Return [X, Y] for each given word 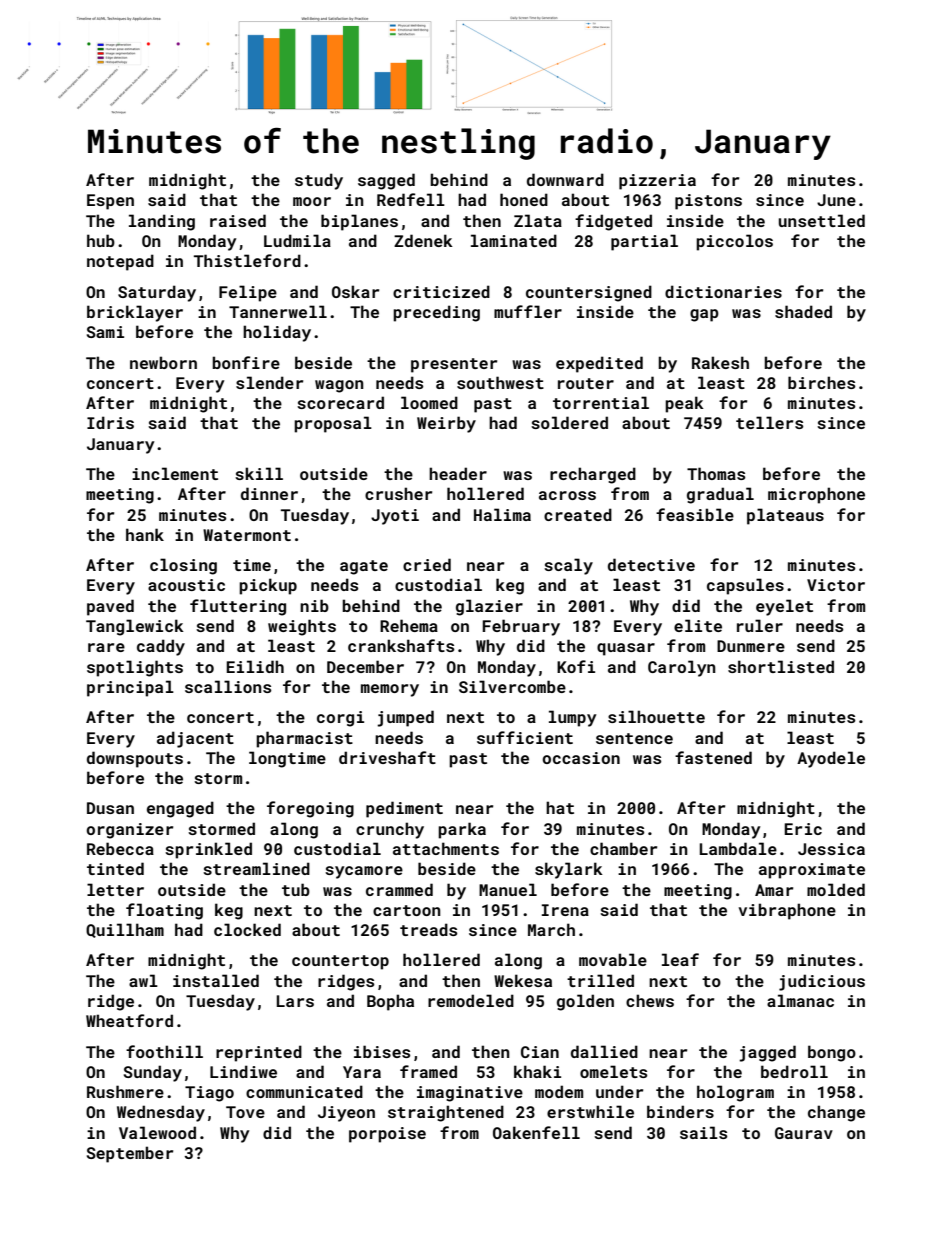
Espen [110, 202]
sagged [386, 181]
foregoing [310, 809]
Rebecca [120, 848]
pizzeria [657, 182]
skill [259, 473]
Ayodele [831, 759]
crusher [398, 493]
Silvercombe [512, 686]
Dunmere [751, 646]
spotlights [135, 668]
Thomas [716, 473]
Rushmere [125, 1091]
